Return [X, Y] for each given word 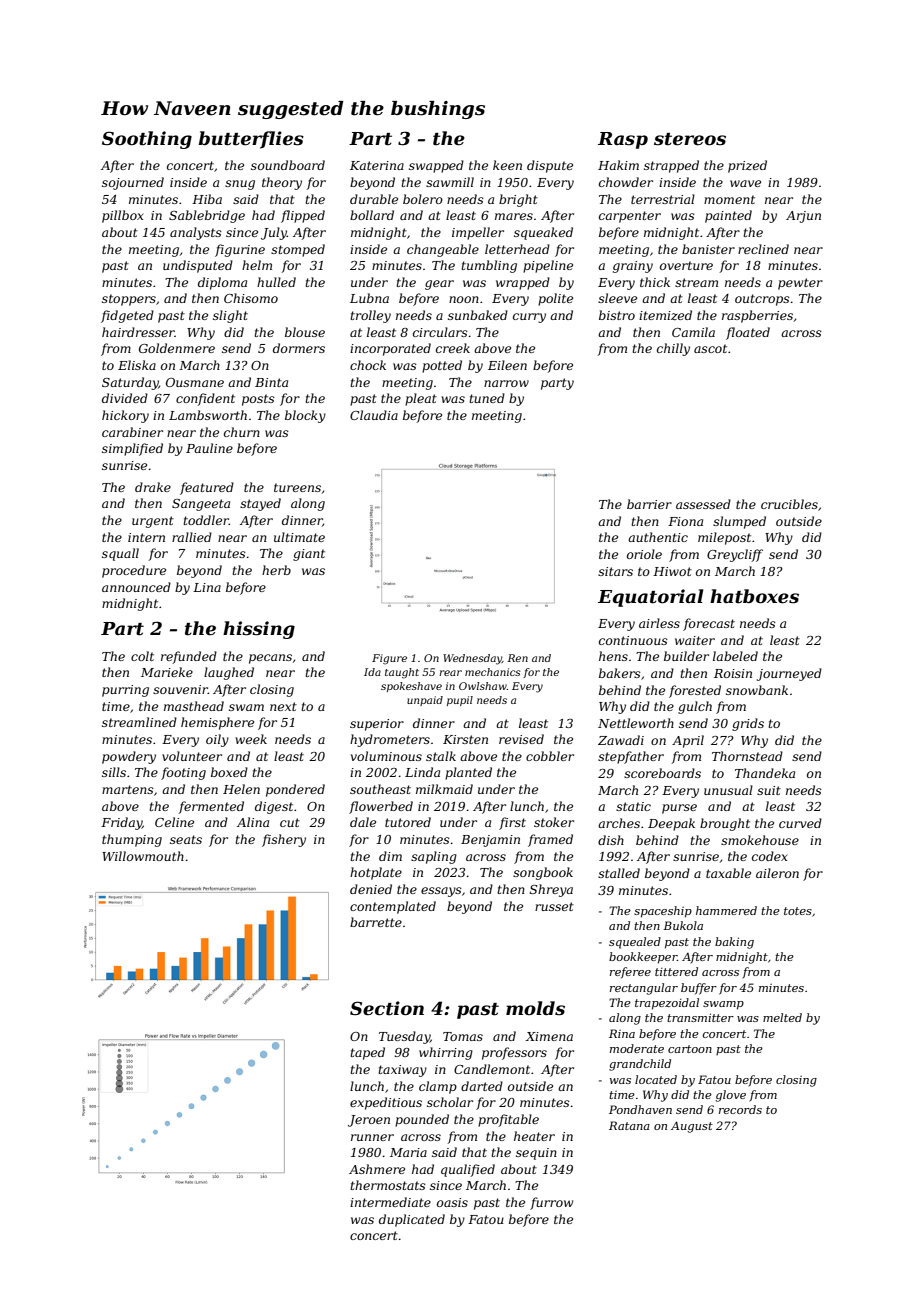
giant [309, 555]
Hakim [618, 165]
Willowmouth [143, 856]
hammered [726, 910]
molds [535, 1008]
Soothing [147, 140]
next [283, 706]
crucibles [789, 504]
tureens [297, 487]
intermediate [390, 1202]
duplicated [412, 1220]
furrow [551, 1203]
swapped [436, 166]
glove [731, 1096]
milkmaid [444, 789]
